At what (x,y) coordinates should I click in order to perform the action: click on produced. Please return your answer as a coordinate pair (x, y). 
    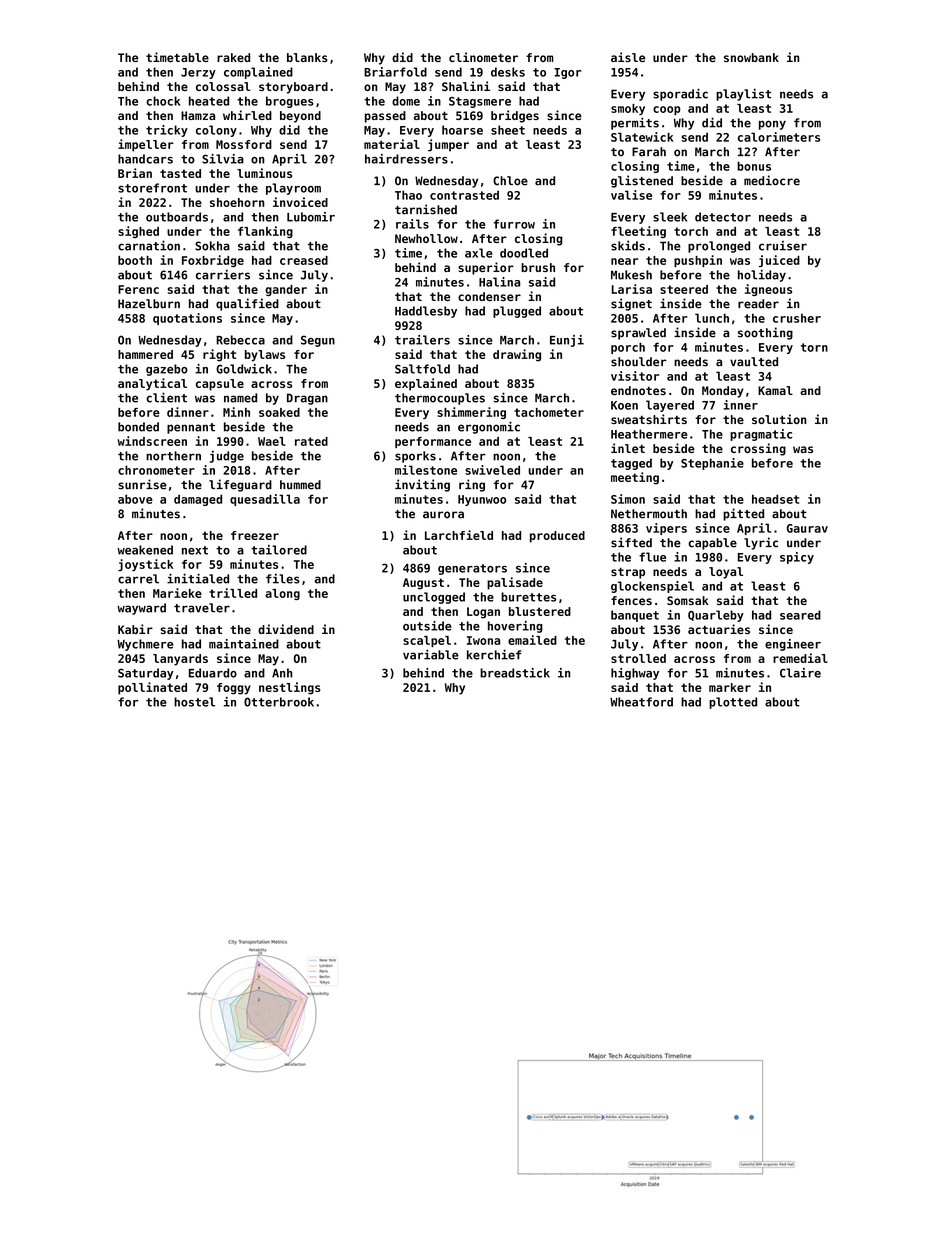
    Looking at the image, I should click on (557, 537).
